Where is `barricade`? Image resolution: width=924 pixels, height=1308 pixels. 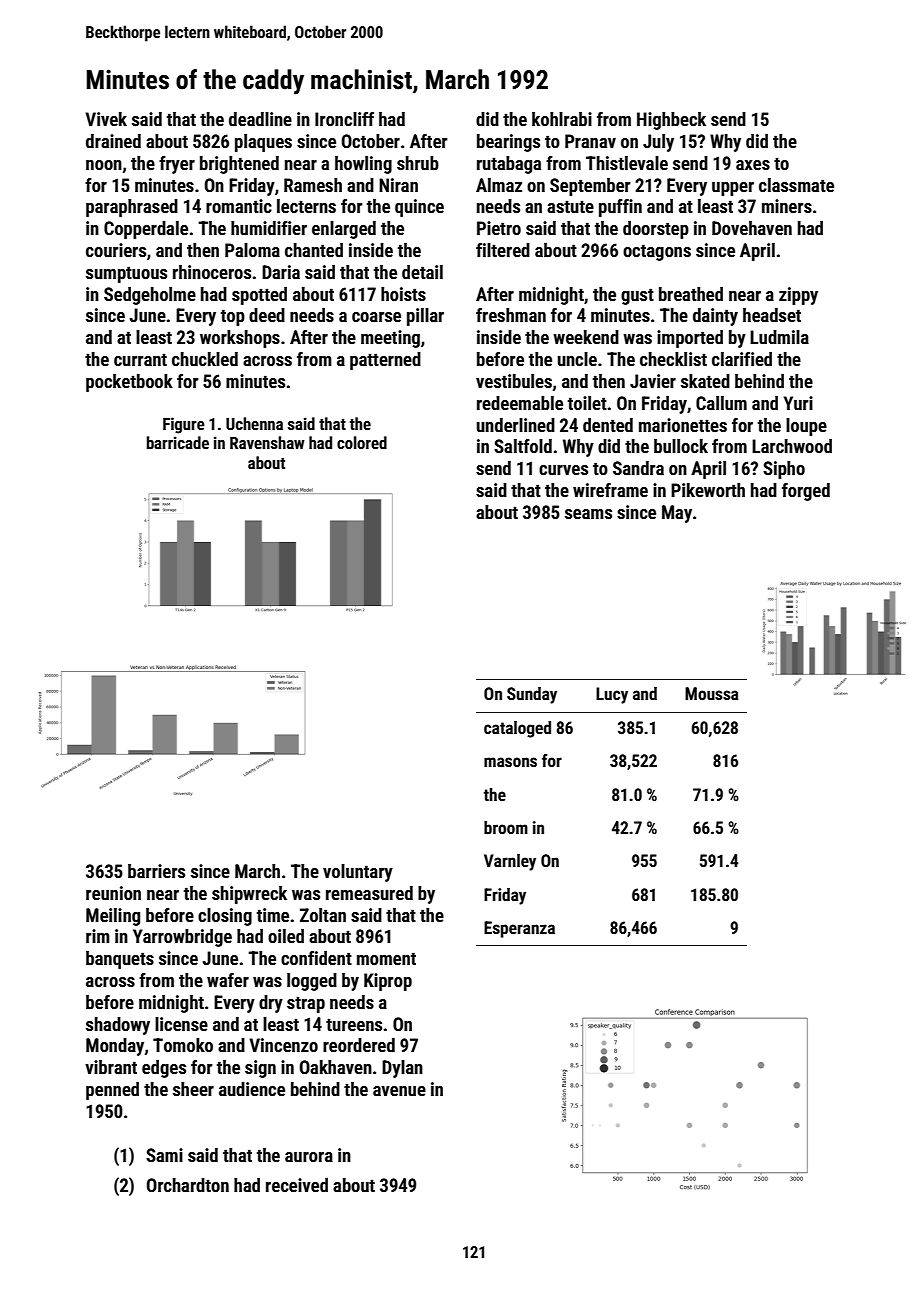 barricade is located at coordinates (178, 442).
